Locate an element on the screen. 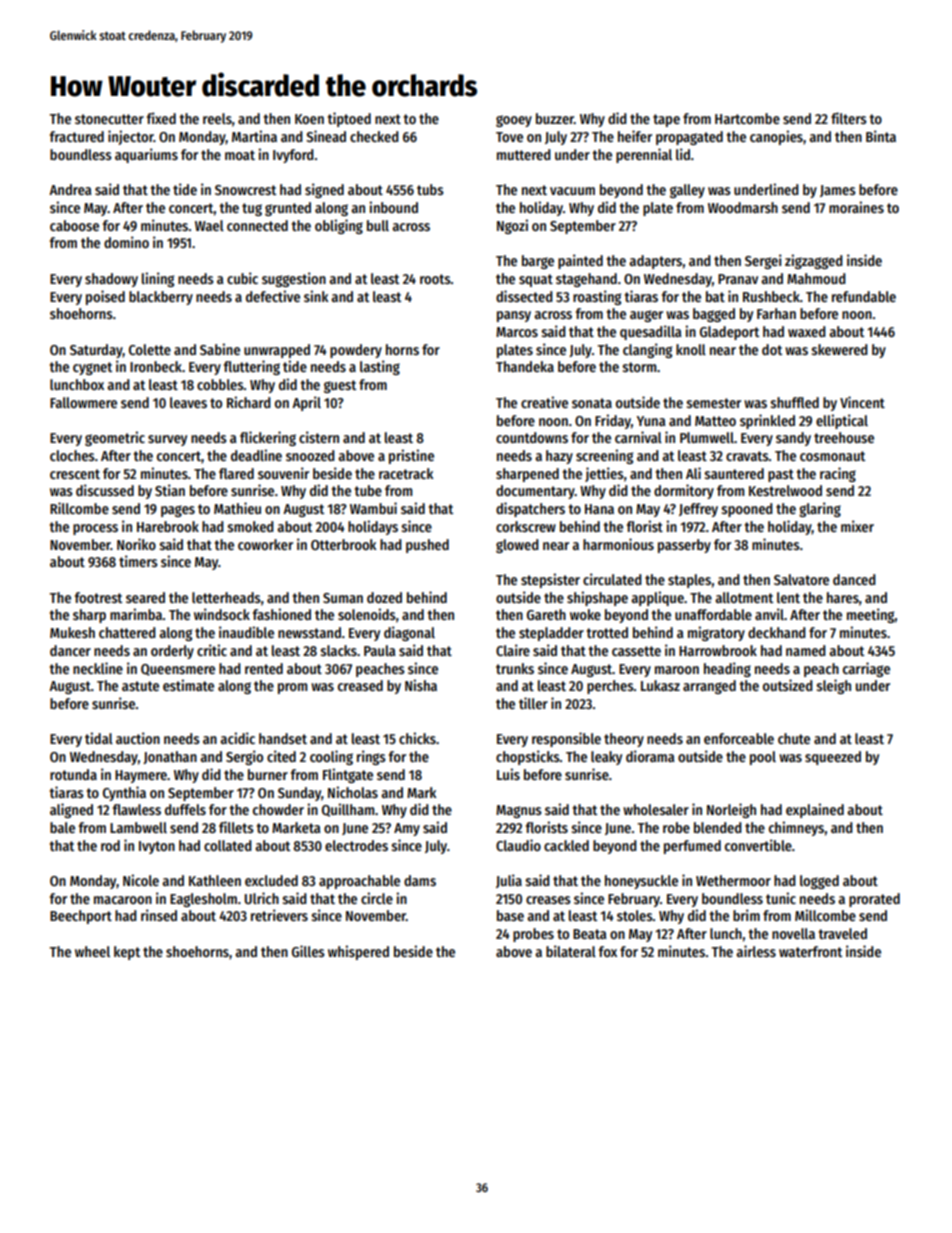 This screenshot has width=952, height=1233. reels is located at coordinates (217, 118).
